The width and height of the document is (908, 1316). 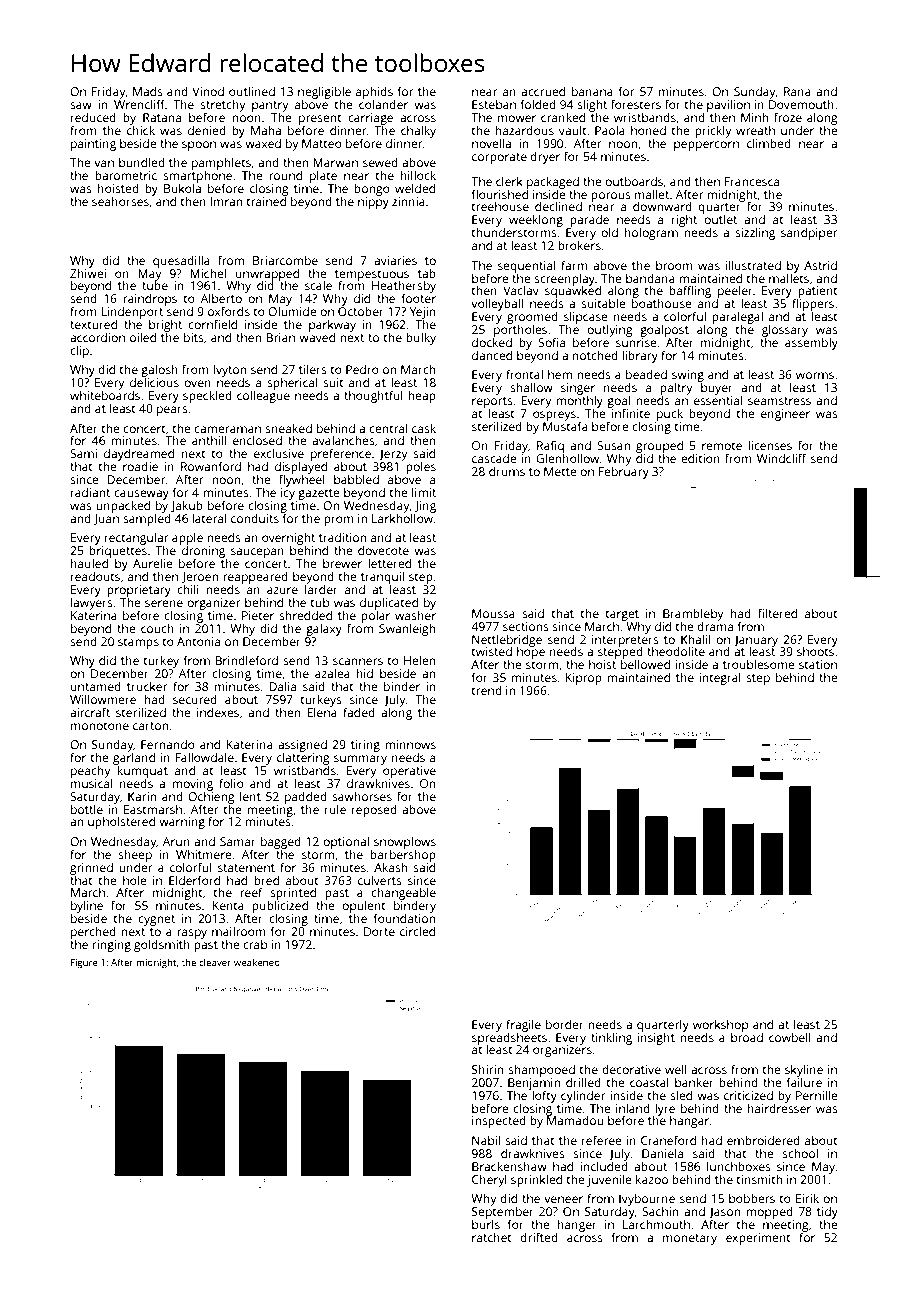 I want to click on textured, so click(x=93, y=324).
